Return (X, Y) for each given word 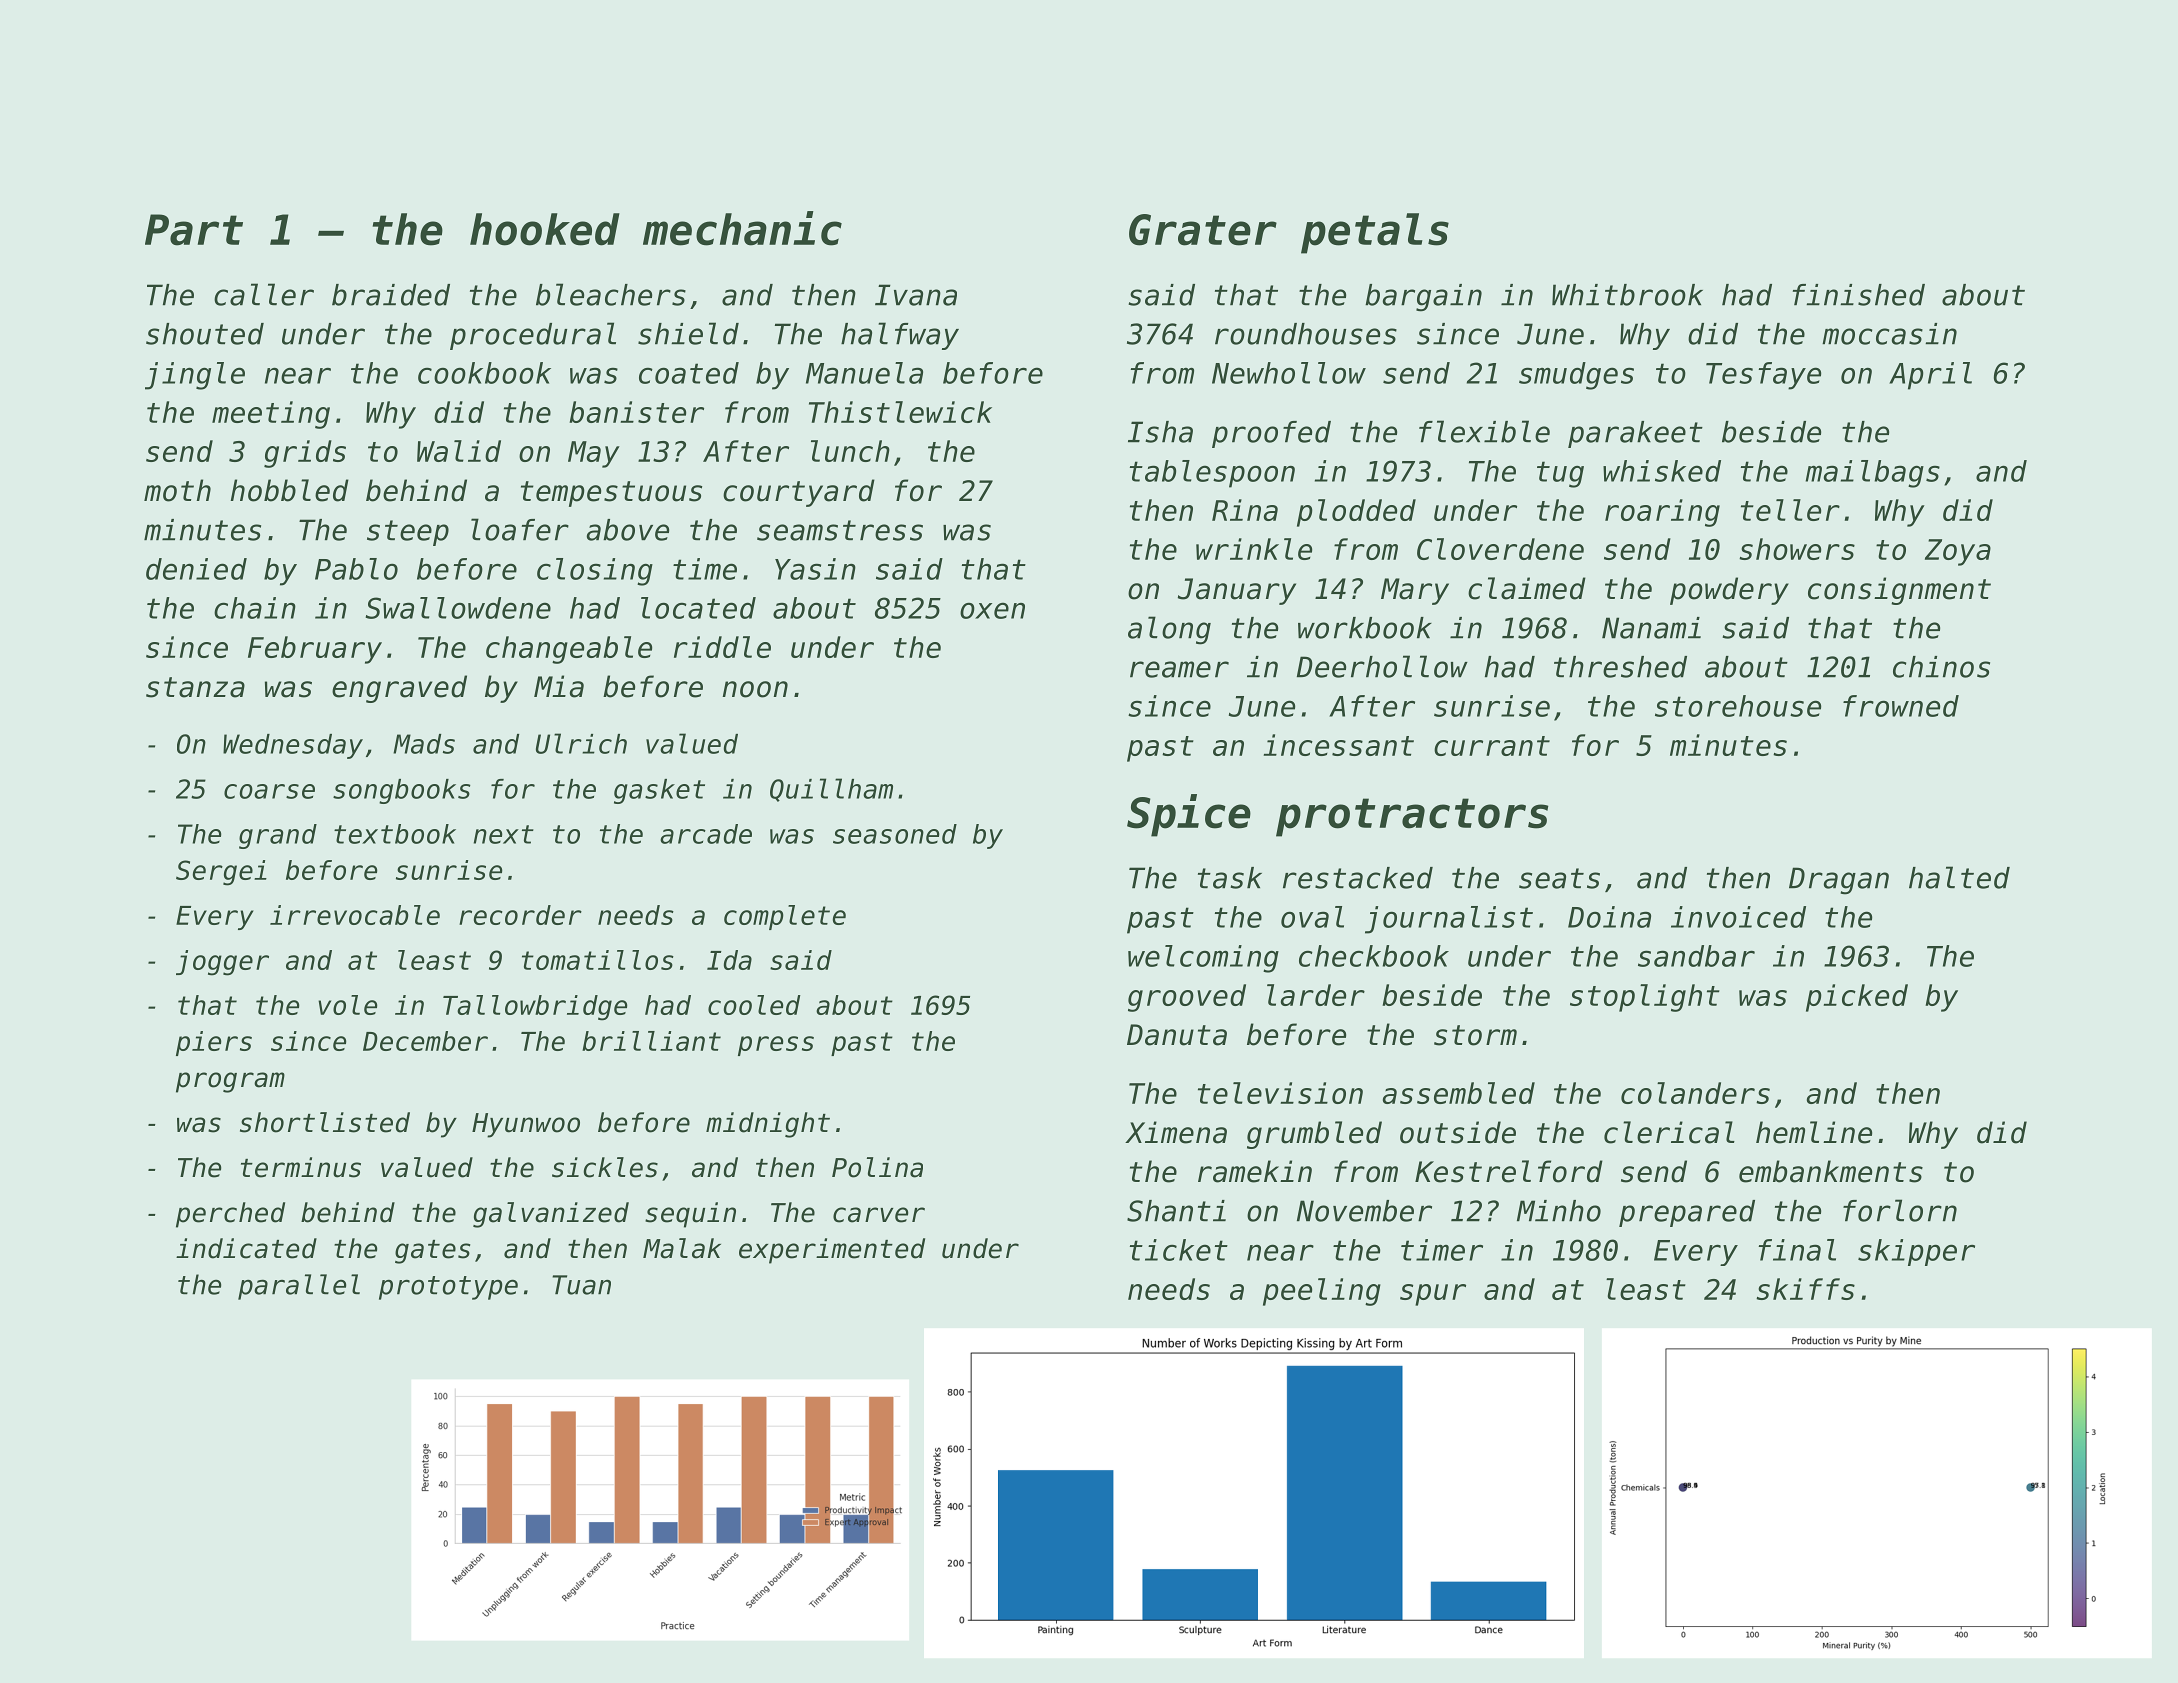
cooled (754, 1005)
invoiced (1738, 917)
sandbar (1696, 956)
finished (1859, 295)
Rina (1245, 510)
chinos (1941, 667)
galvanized (551, 1215)
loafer (520, 529)
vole (347, 1005)
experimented (832, 1251)
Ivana (916, 295)
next (504, 834)
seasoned (895, 834)
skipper (1916, 1252)
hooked (545, 229)
